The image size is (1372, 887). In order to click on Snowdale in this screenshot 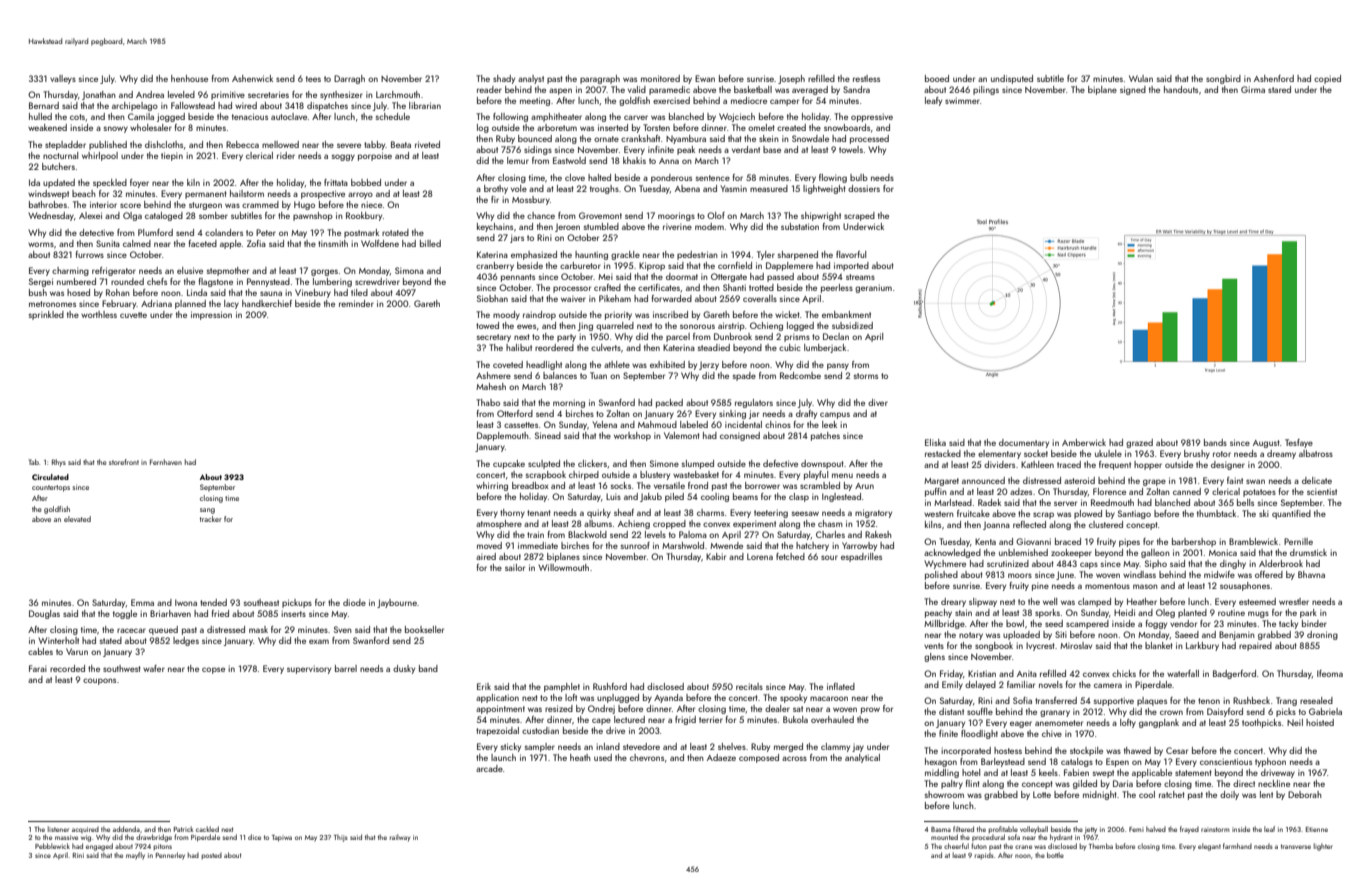, I will do `click(810, 138)`.
